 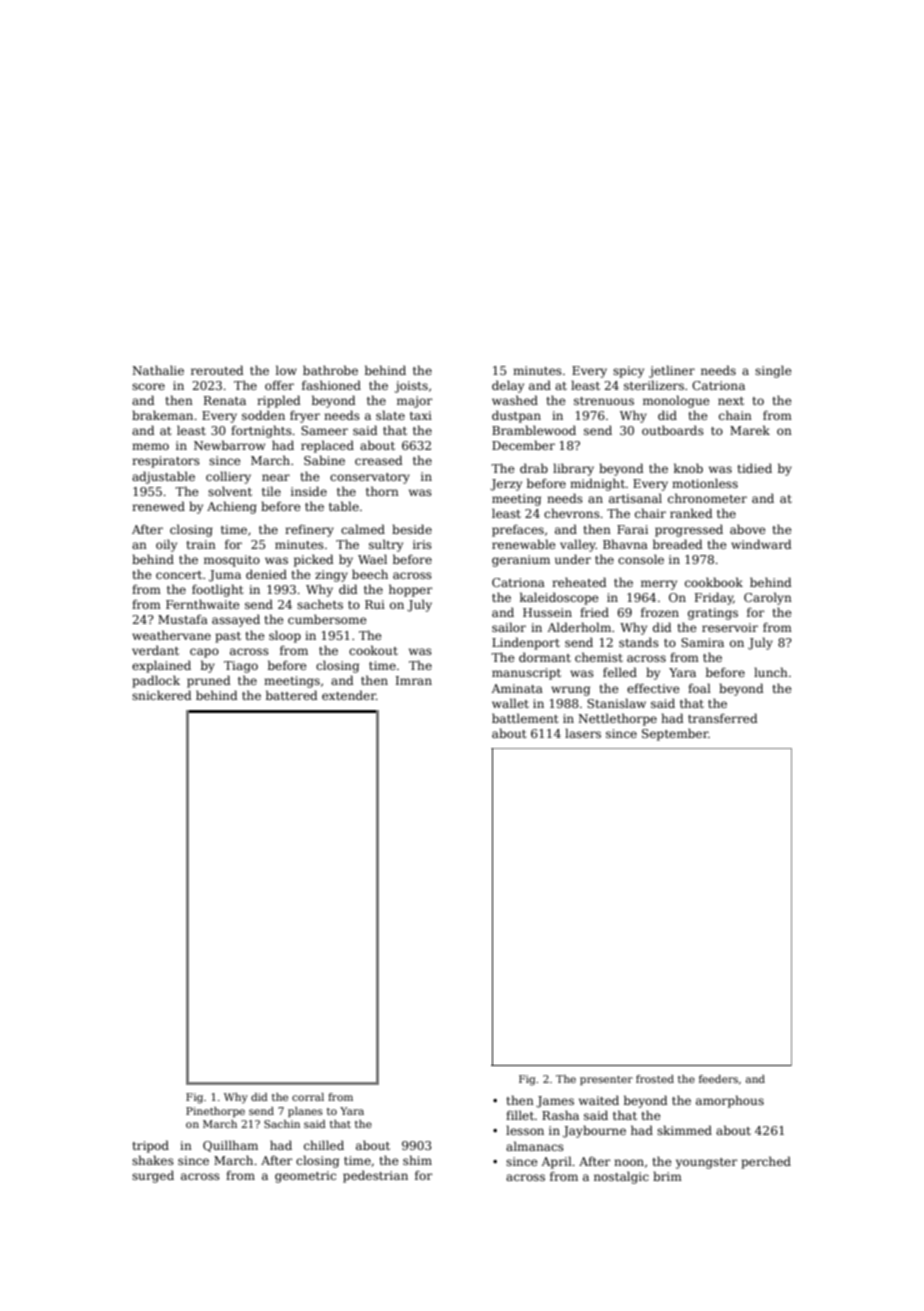 I want to click on geometric, so click(x=305, y=1177).
